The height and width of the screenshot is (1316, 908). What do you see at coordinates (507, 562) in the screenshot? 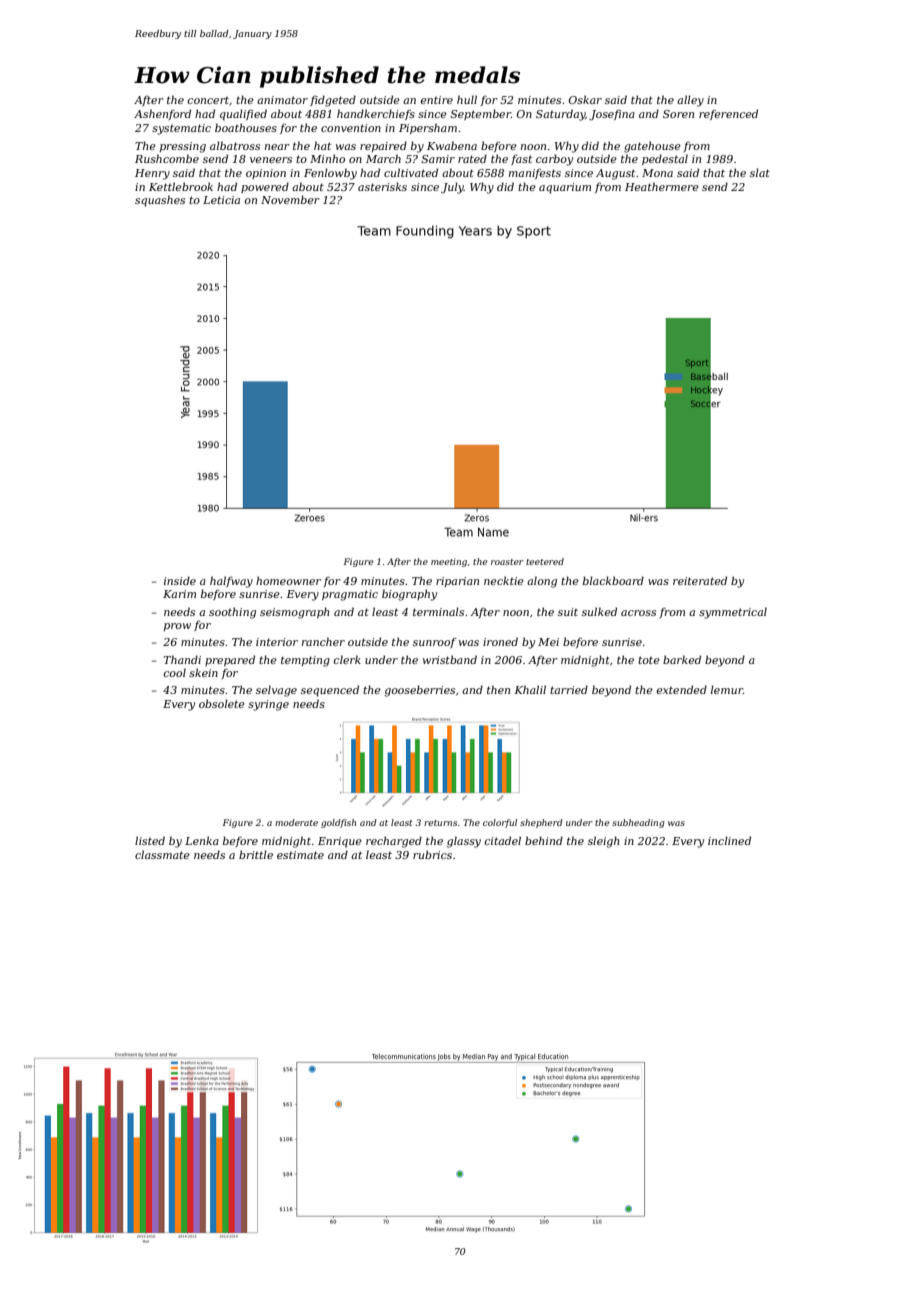
I see `roaster` at bounding box center [507, 562].
